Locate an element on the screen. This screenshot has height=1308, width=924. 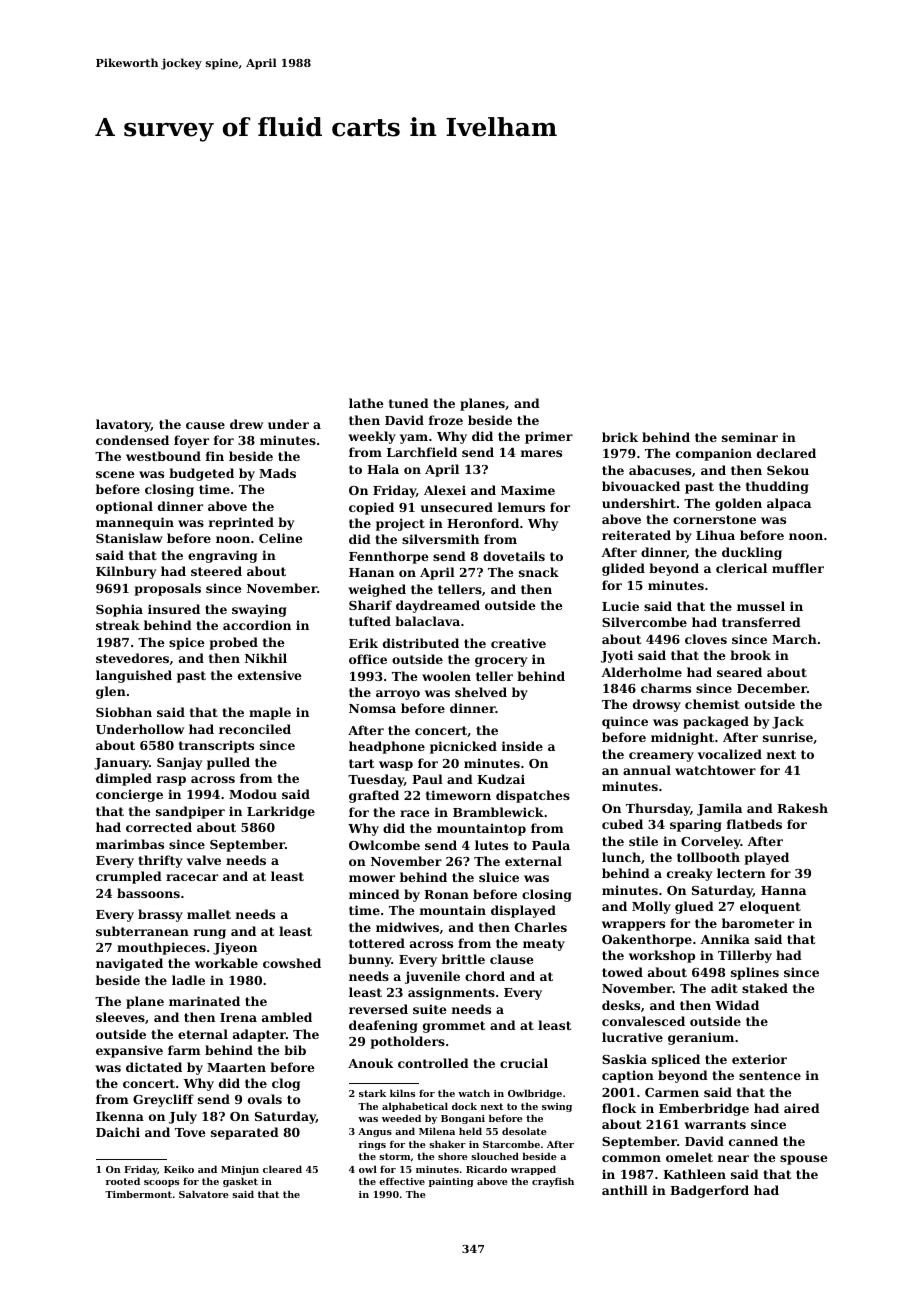
lavatory is located at coordinates (123, 425).
